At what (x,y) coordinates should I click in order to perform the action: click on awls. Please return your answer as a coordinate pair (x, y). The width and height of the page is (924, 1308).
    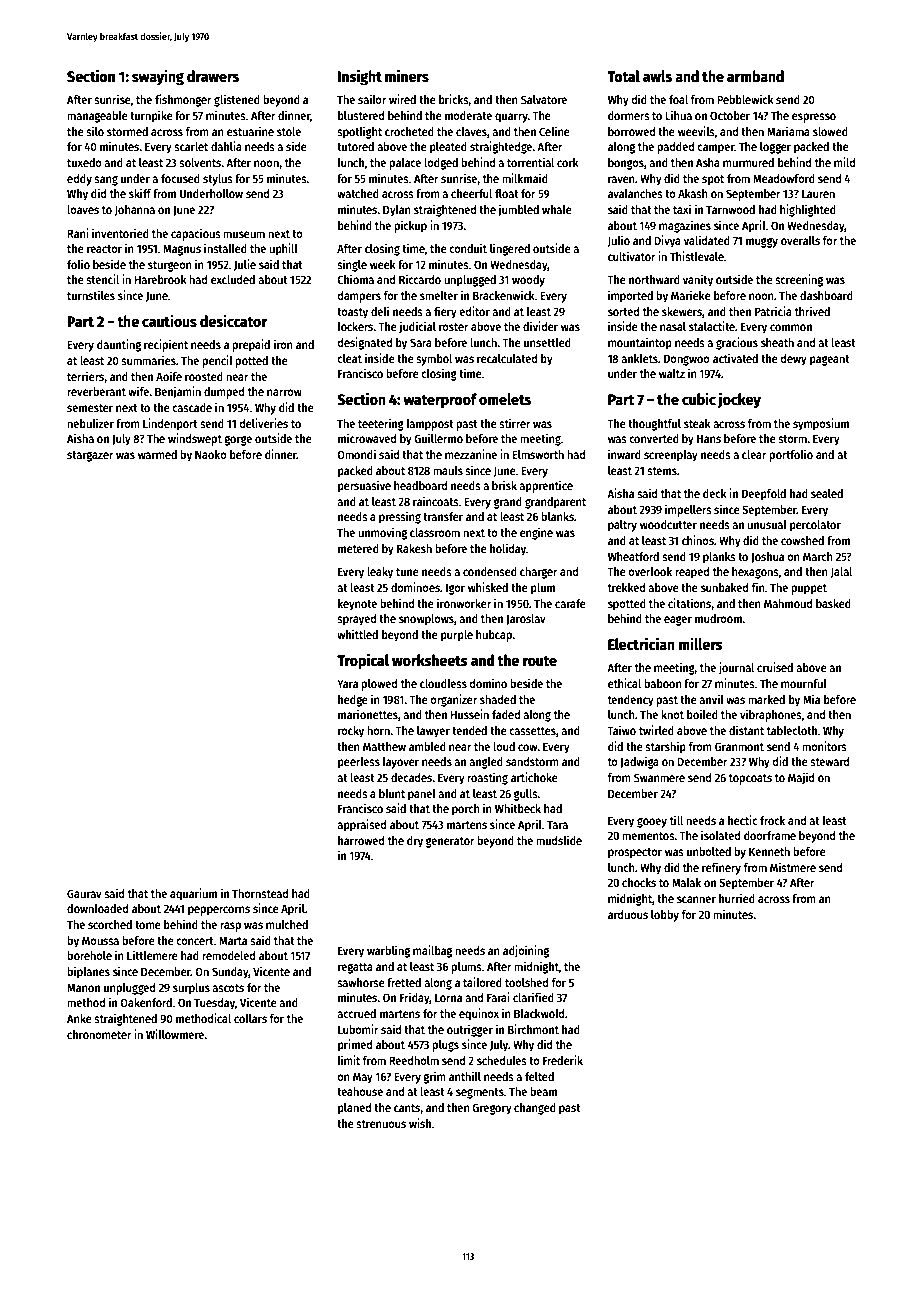
    Looking at the image, I should click on (657, 76).
